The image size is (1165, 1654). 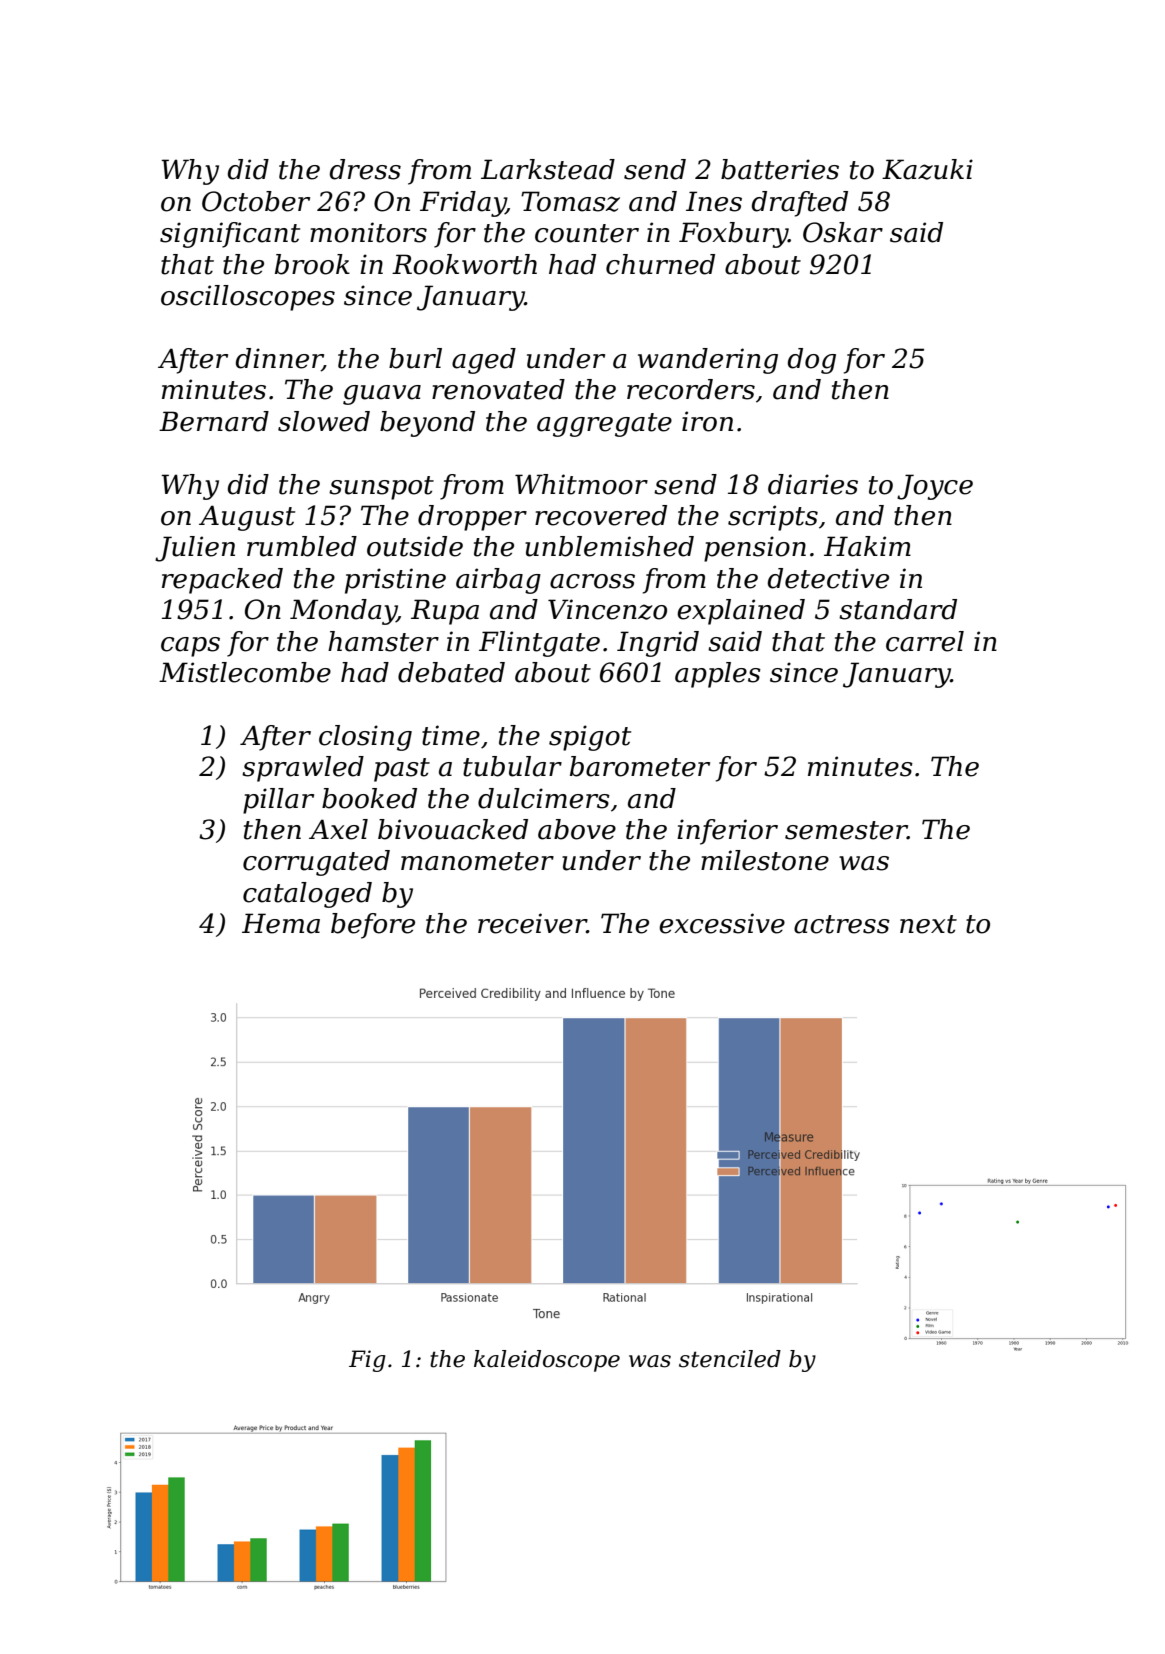 What do you see at coordinates (846, 830) in the screenshot?
I see `semester` at bounding box center [846, 830].
